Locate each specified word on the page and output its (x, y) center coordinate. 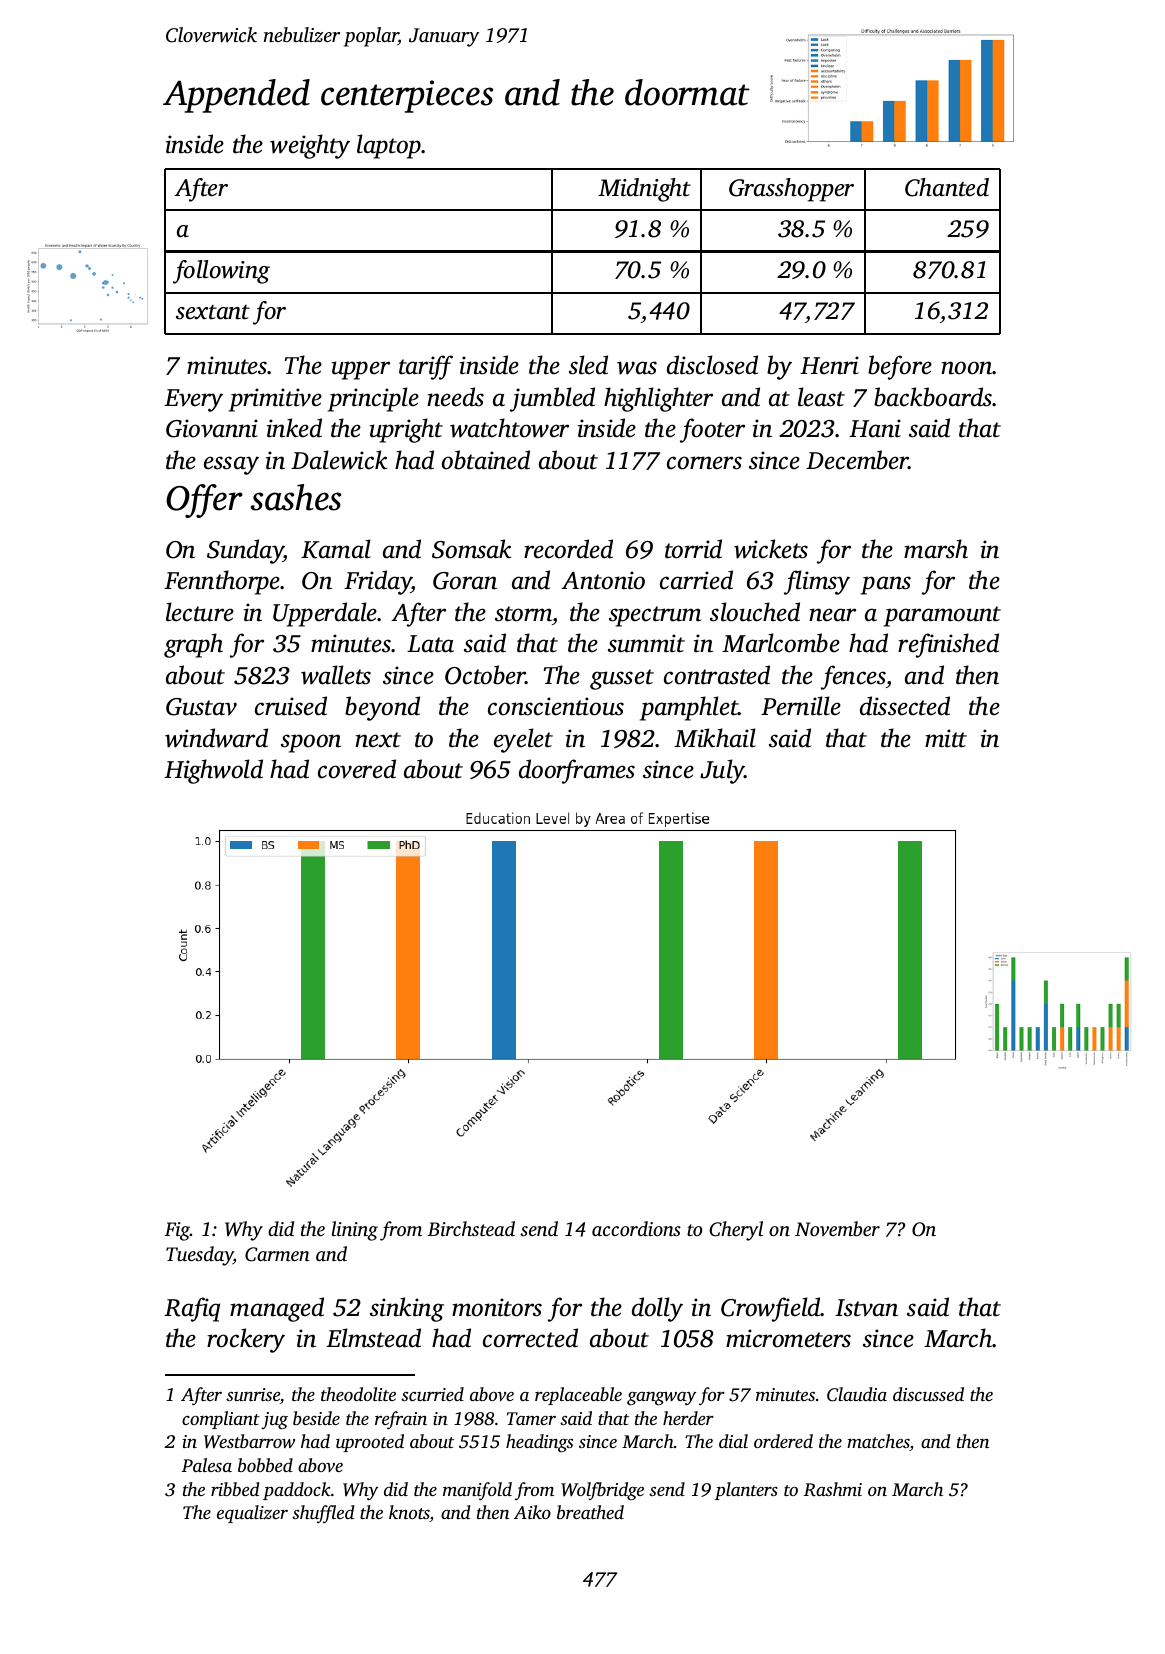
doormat (687, 92)
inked (294, 428)
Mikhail (715, 738)
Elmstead (373, 1338)
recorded (568, 549)
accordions (636, 1228)
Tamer (531, 1418)
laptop (389, 146)
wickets (771, 549)
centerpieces (407, 96)
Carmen (277, 1254)
